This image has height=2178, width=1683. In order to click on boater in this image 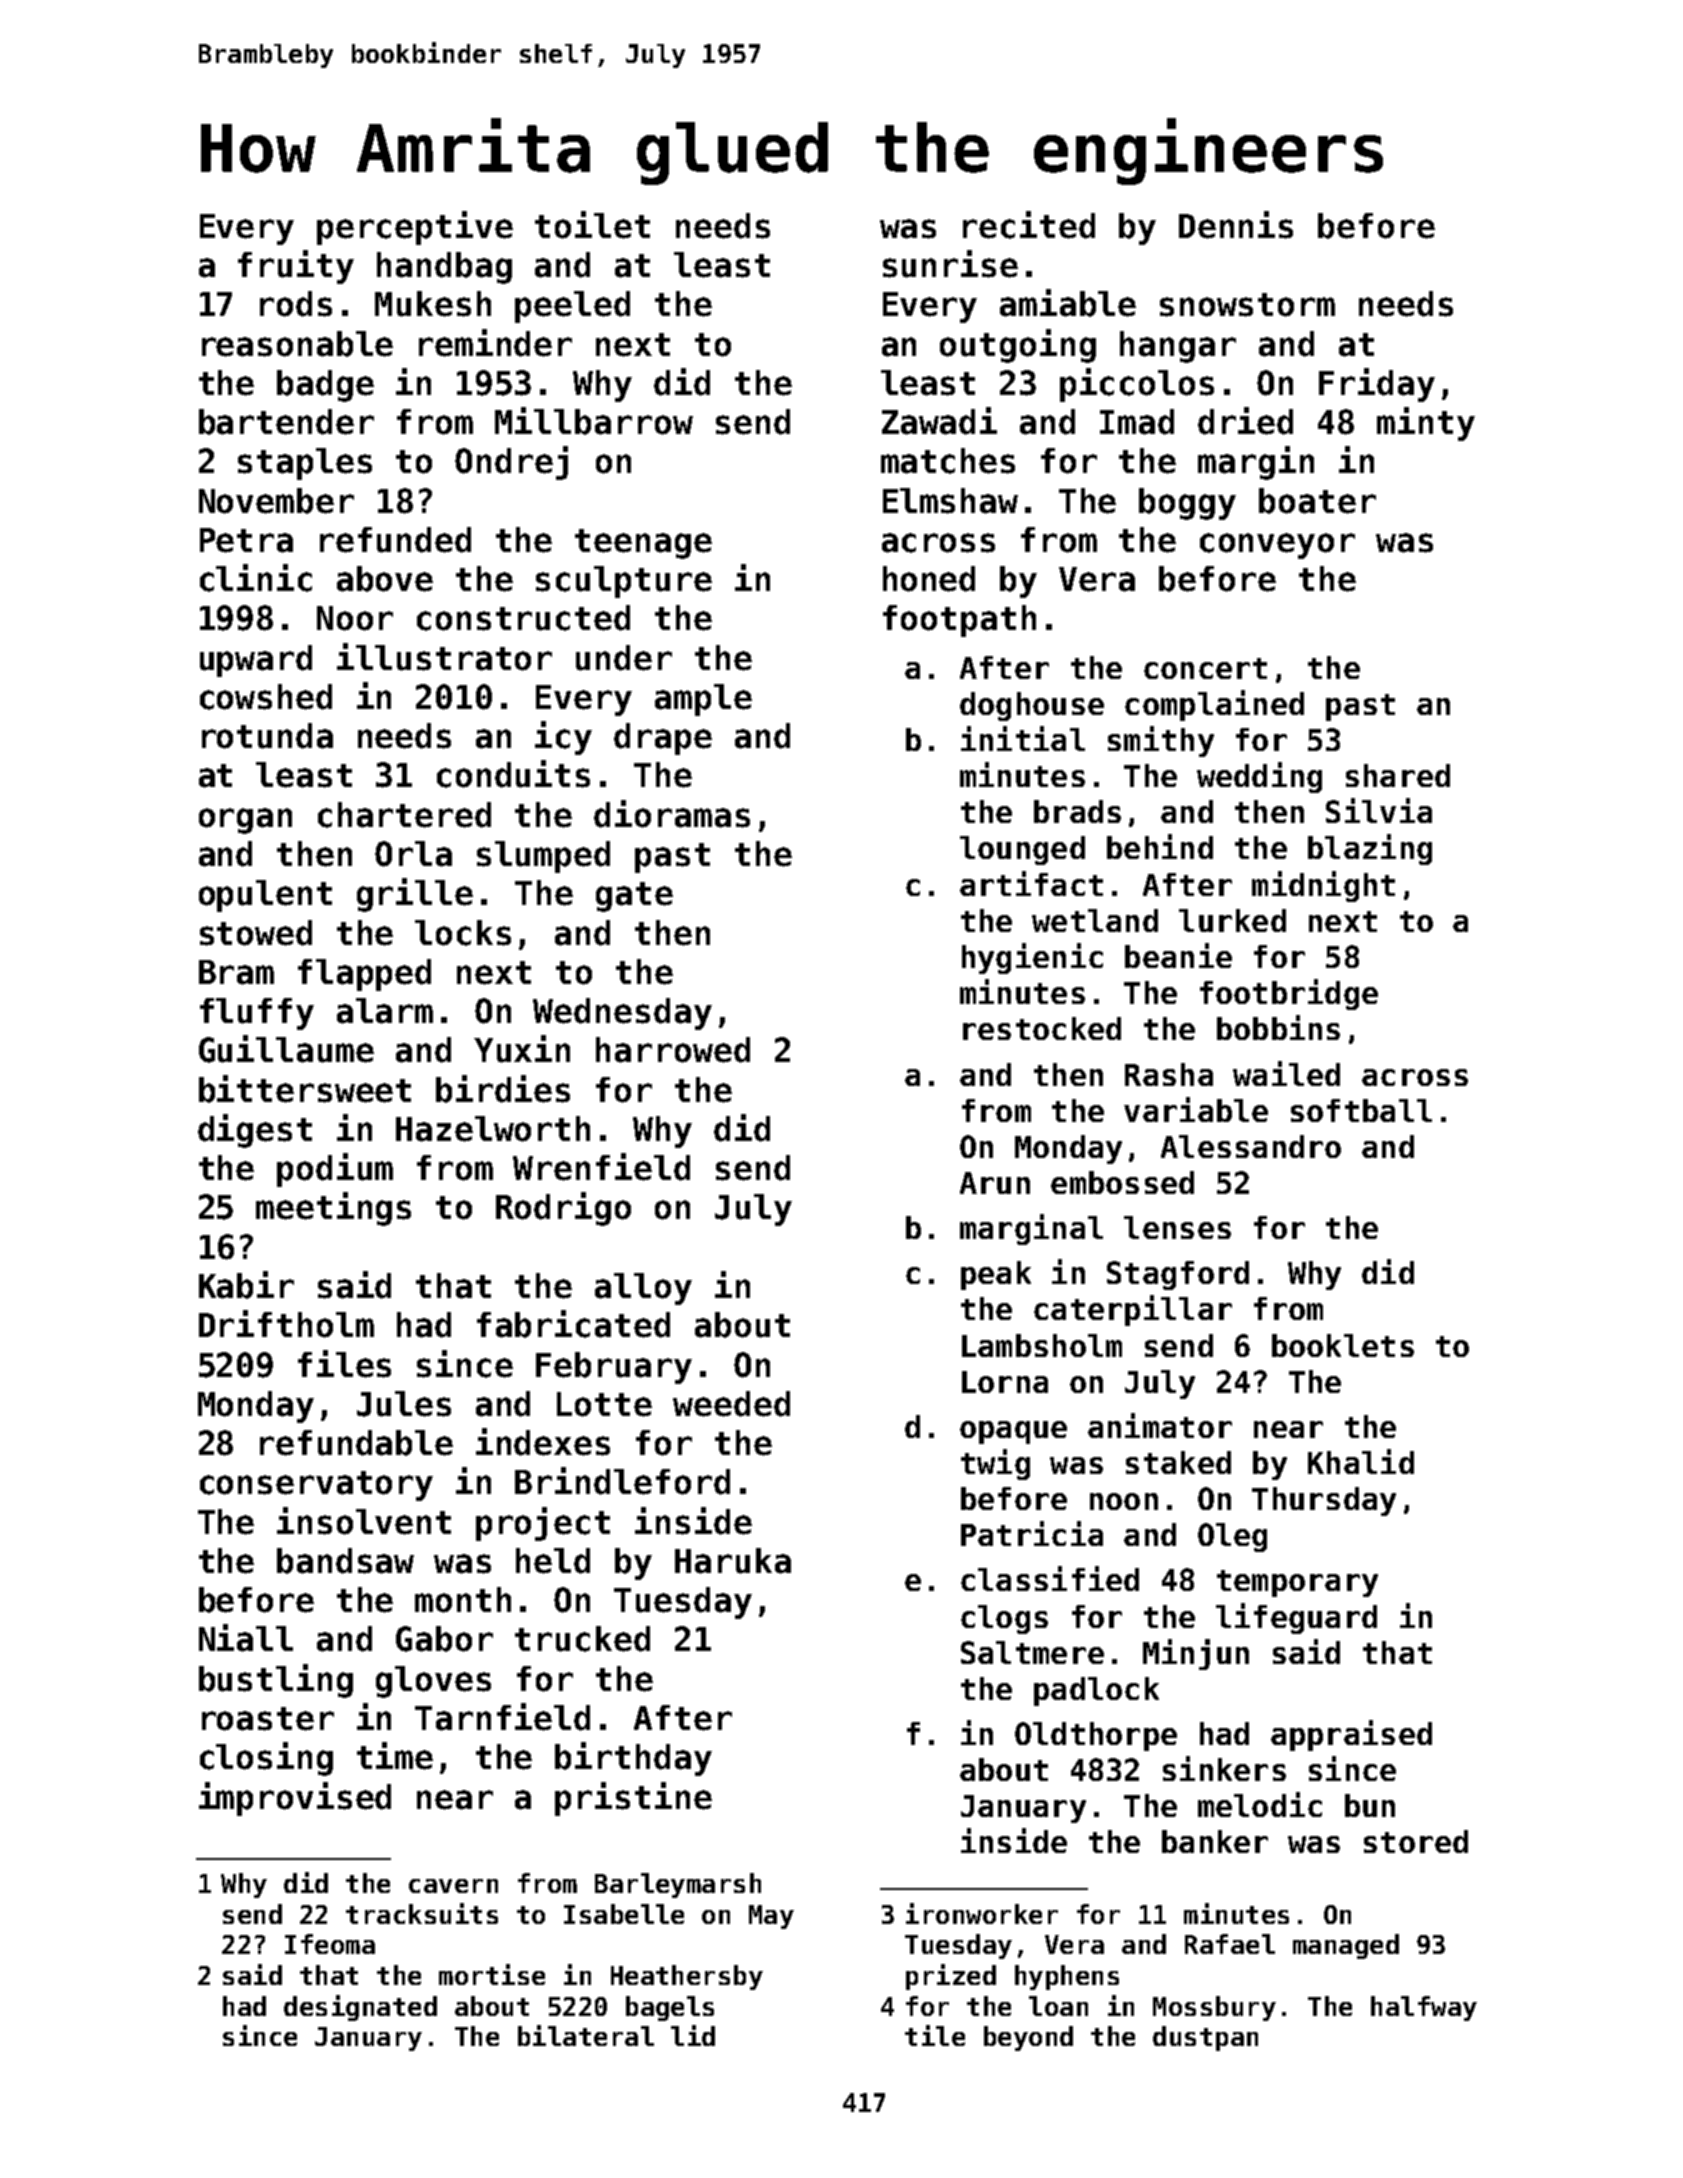, I will do `click(1317, 501)`.
